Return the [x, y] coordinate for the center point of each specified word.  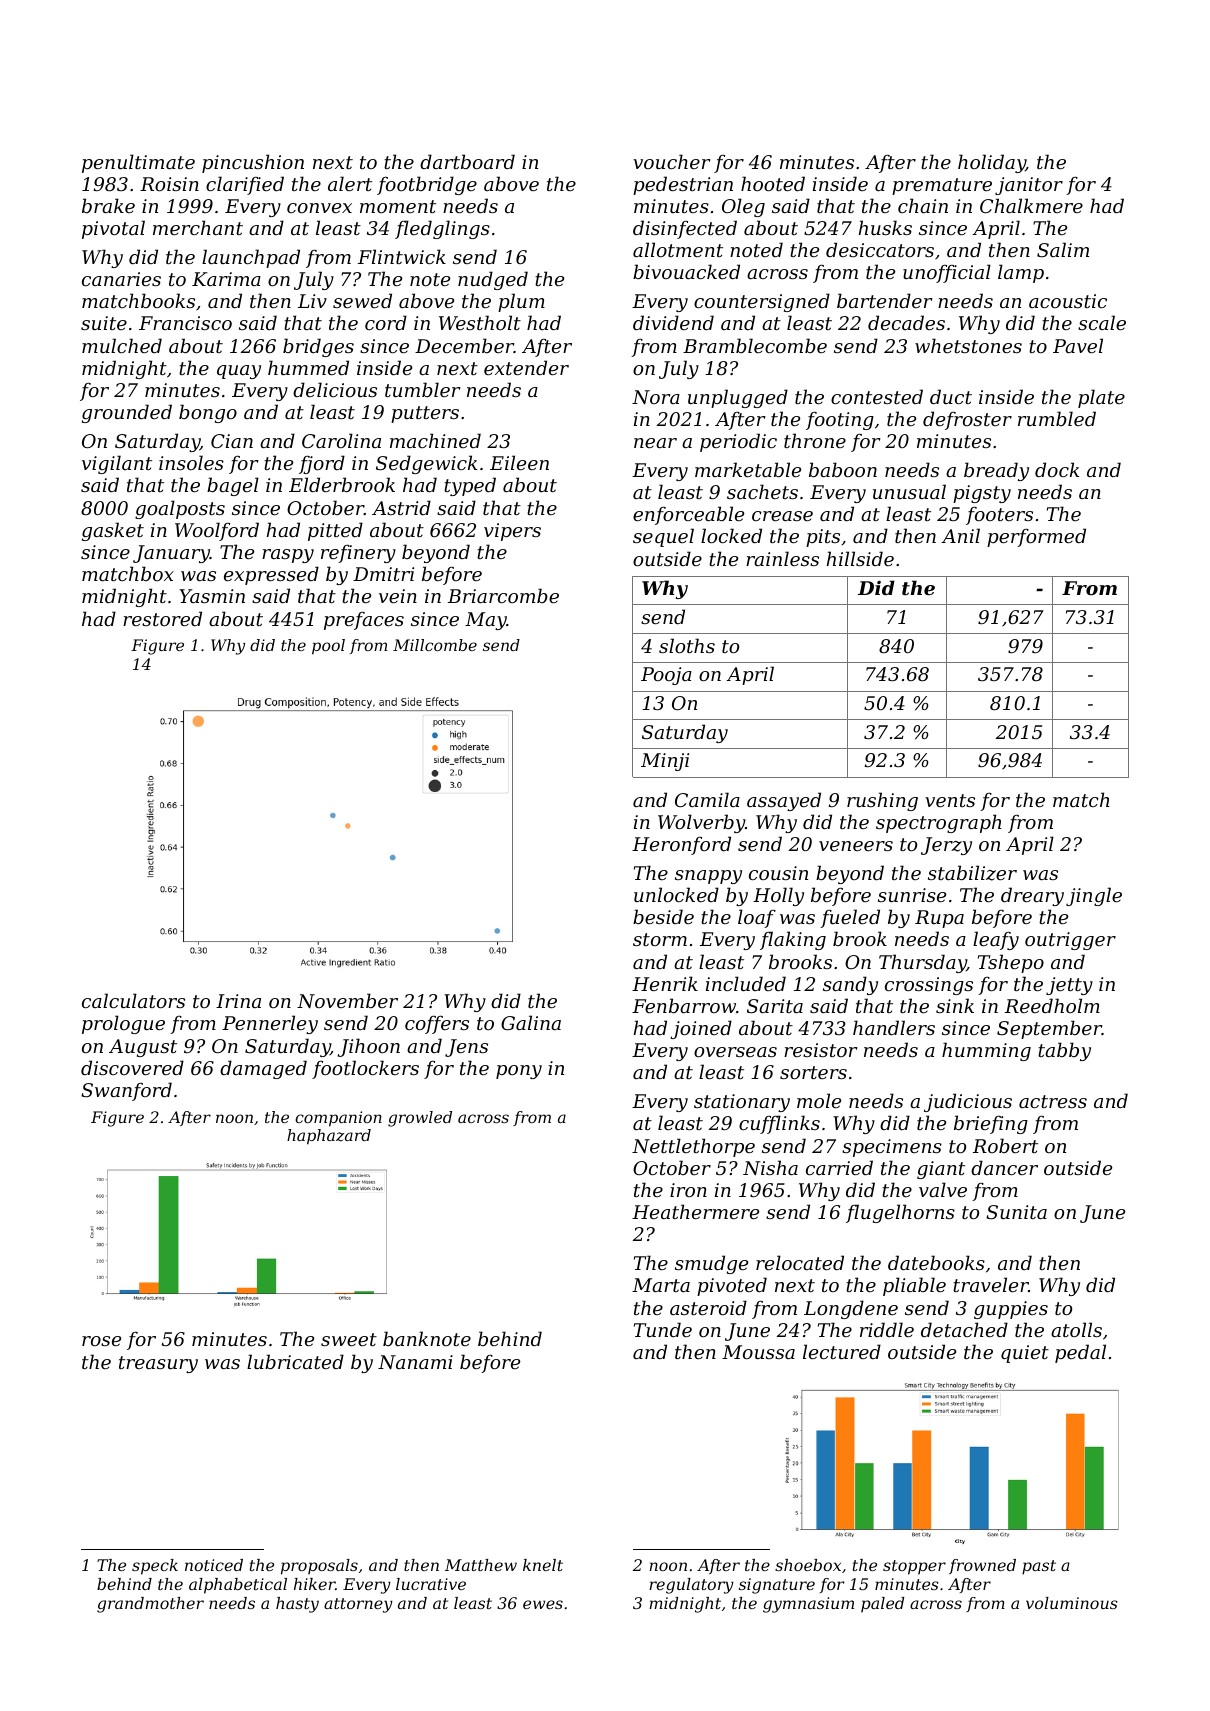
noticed [214, 1565]
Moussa [758, 1352]
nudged [493, 280]
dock [1057, 469]
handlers [894, 1027]
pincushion [253, 163]
